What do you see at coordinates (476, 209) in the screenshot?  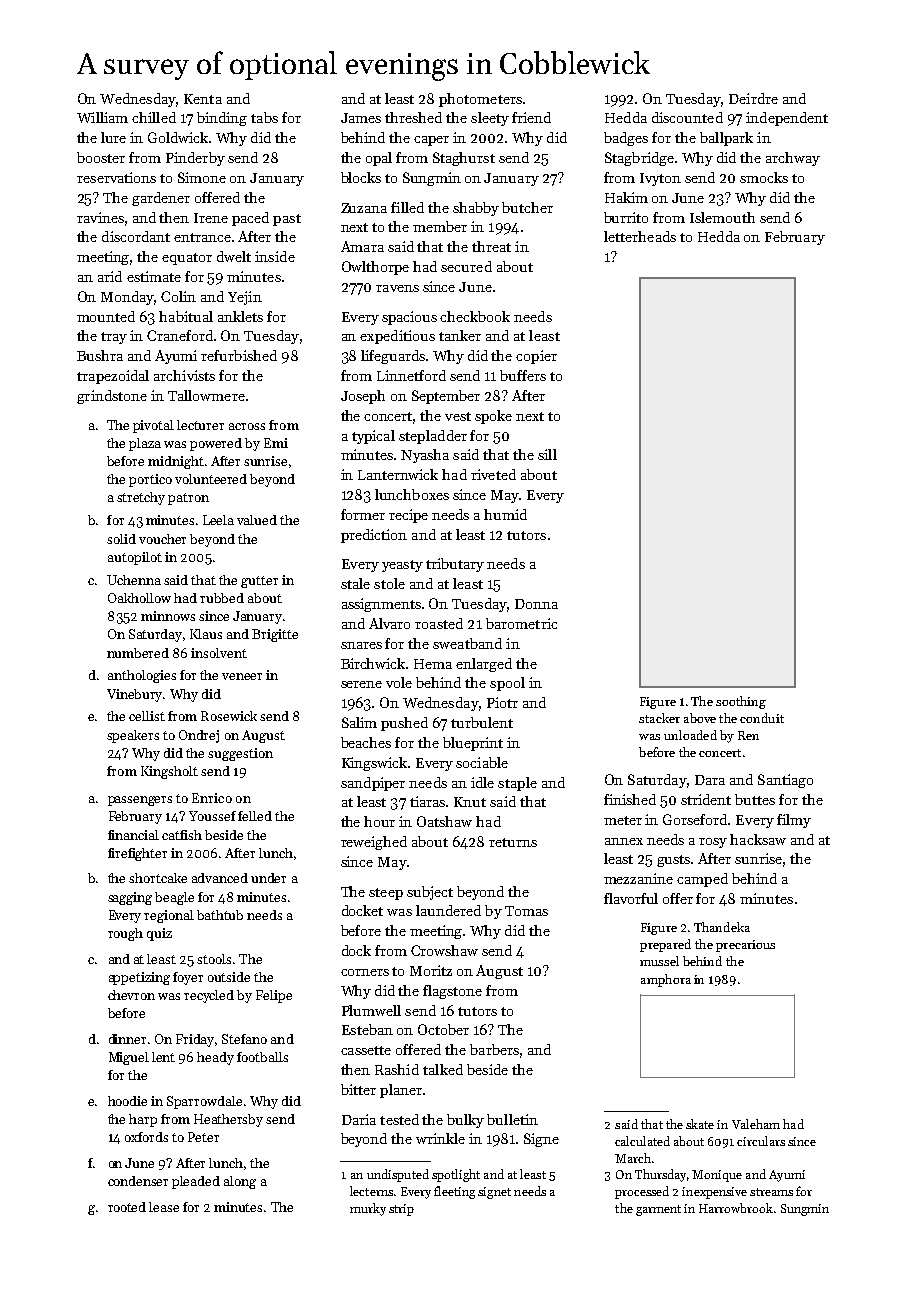 I see `shabby` at bounding box center [476, 209].
